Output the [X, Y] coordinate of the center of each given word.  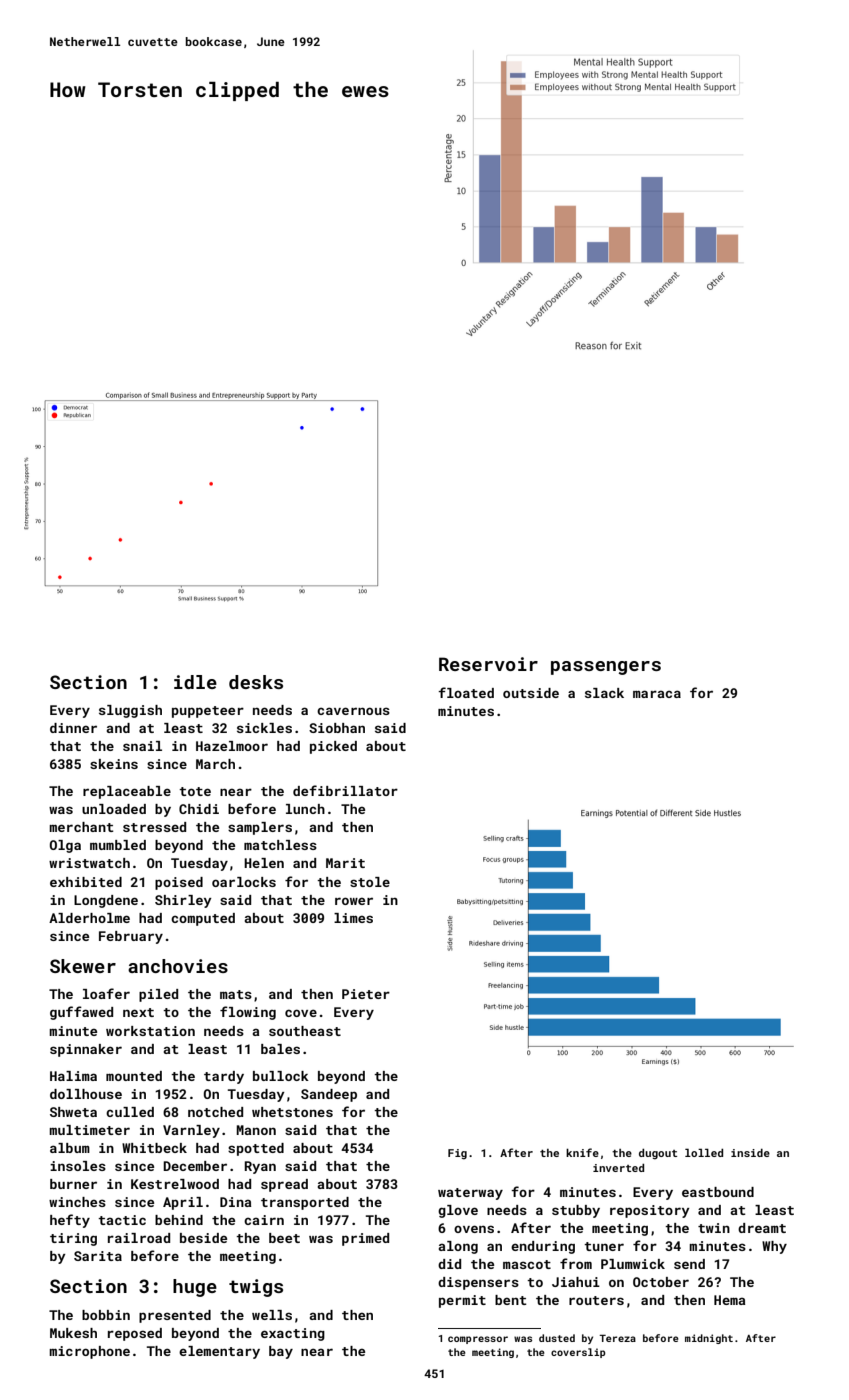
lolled [704, 1152]
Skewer [83, 966]
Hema [729, 1300]
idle [195, 682]
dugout [658, 1154]
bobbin [106, 1315]
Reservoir [488, 664]
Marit [345, 863]
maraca [657, 694]
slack [604, 693]
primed [365, 1239]
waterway [470, 1194]
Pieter [366, 994]
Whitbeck [154, 1148]
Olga [65, 846]
